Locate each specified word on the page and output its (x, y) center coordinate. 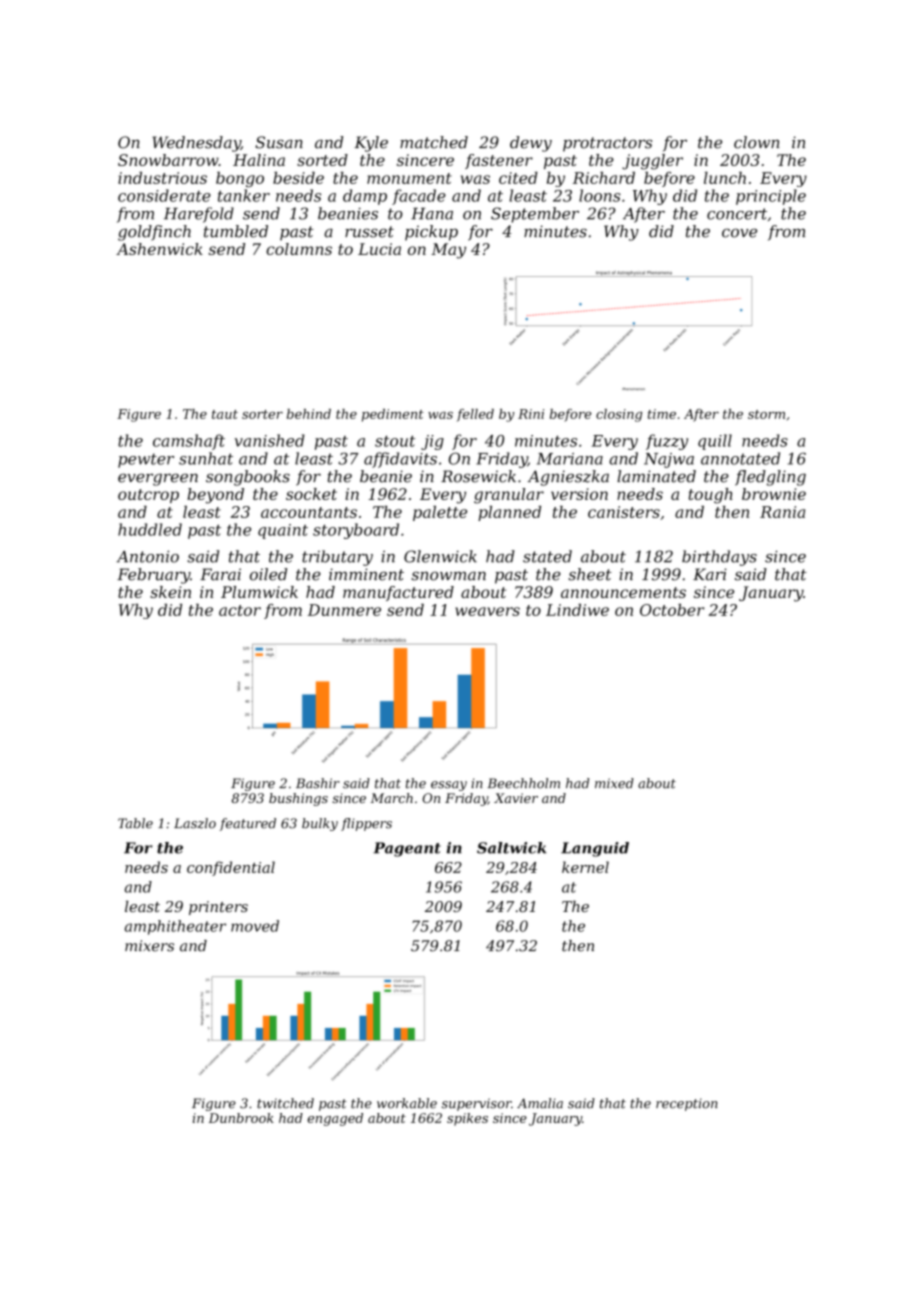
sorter (262, 414)
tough (711, 496)
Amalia (540, 1103)
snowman (448, 576)
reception (686, 1104)
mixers (149, 946)
